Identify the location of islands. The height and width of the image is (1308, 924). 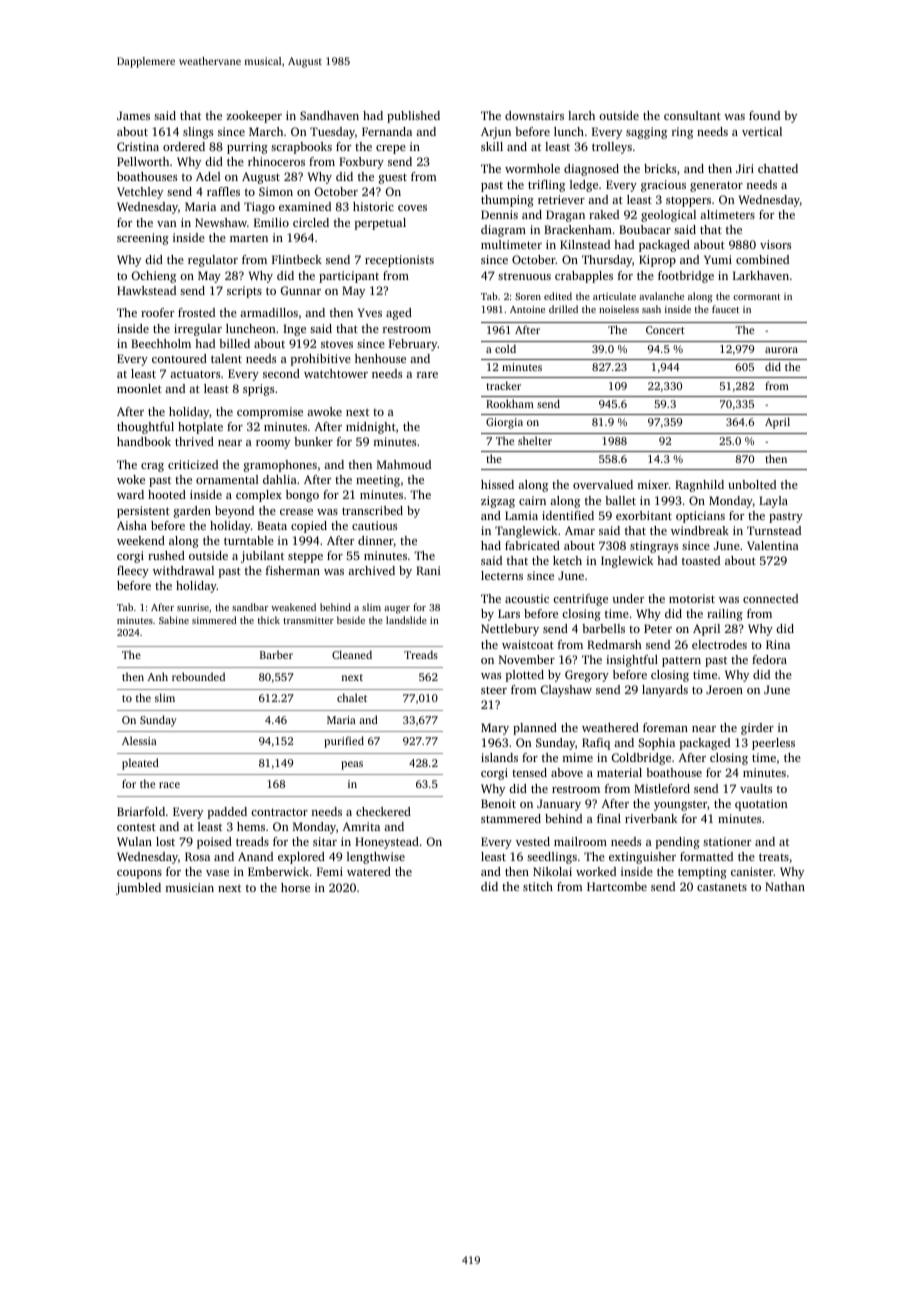
(499, 757).
